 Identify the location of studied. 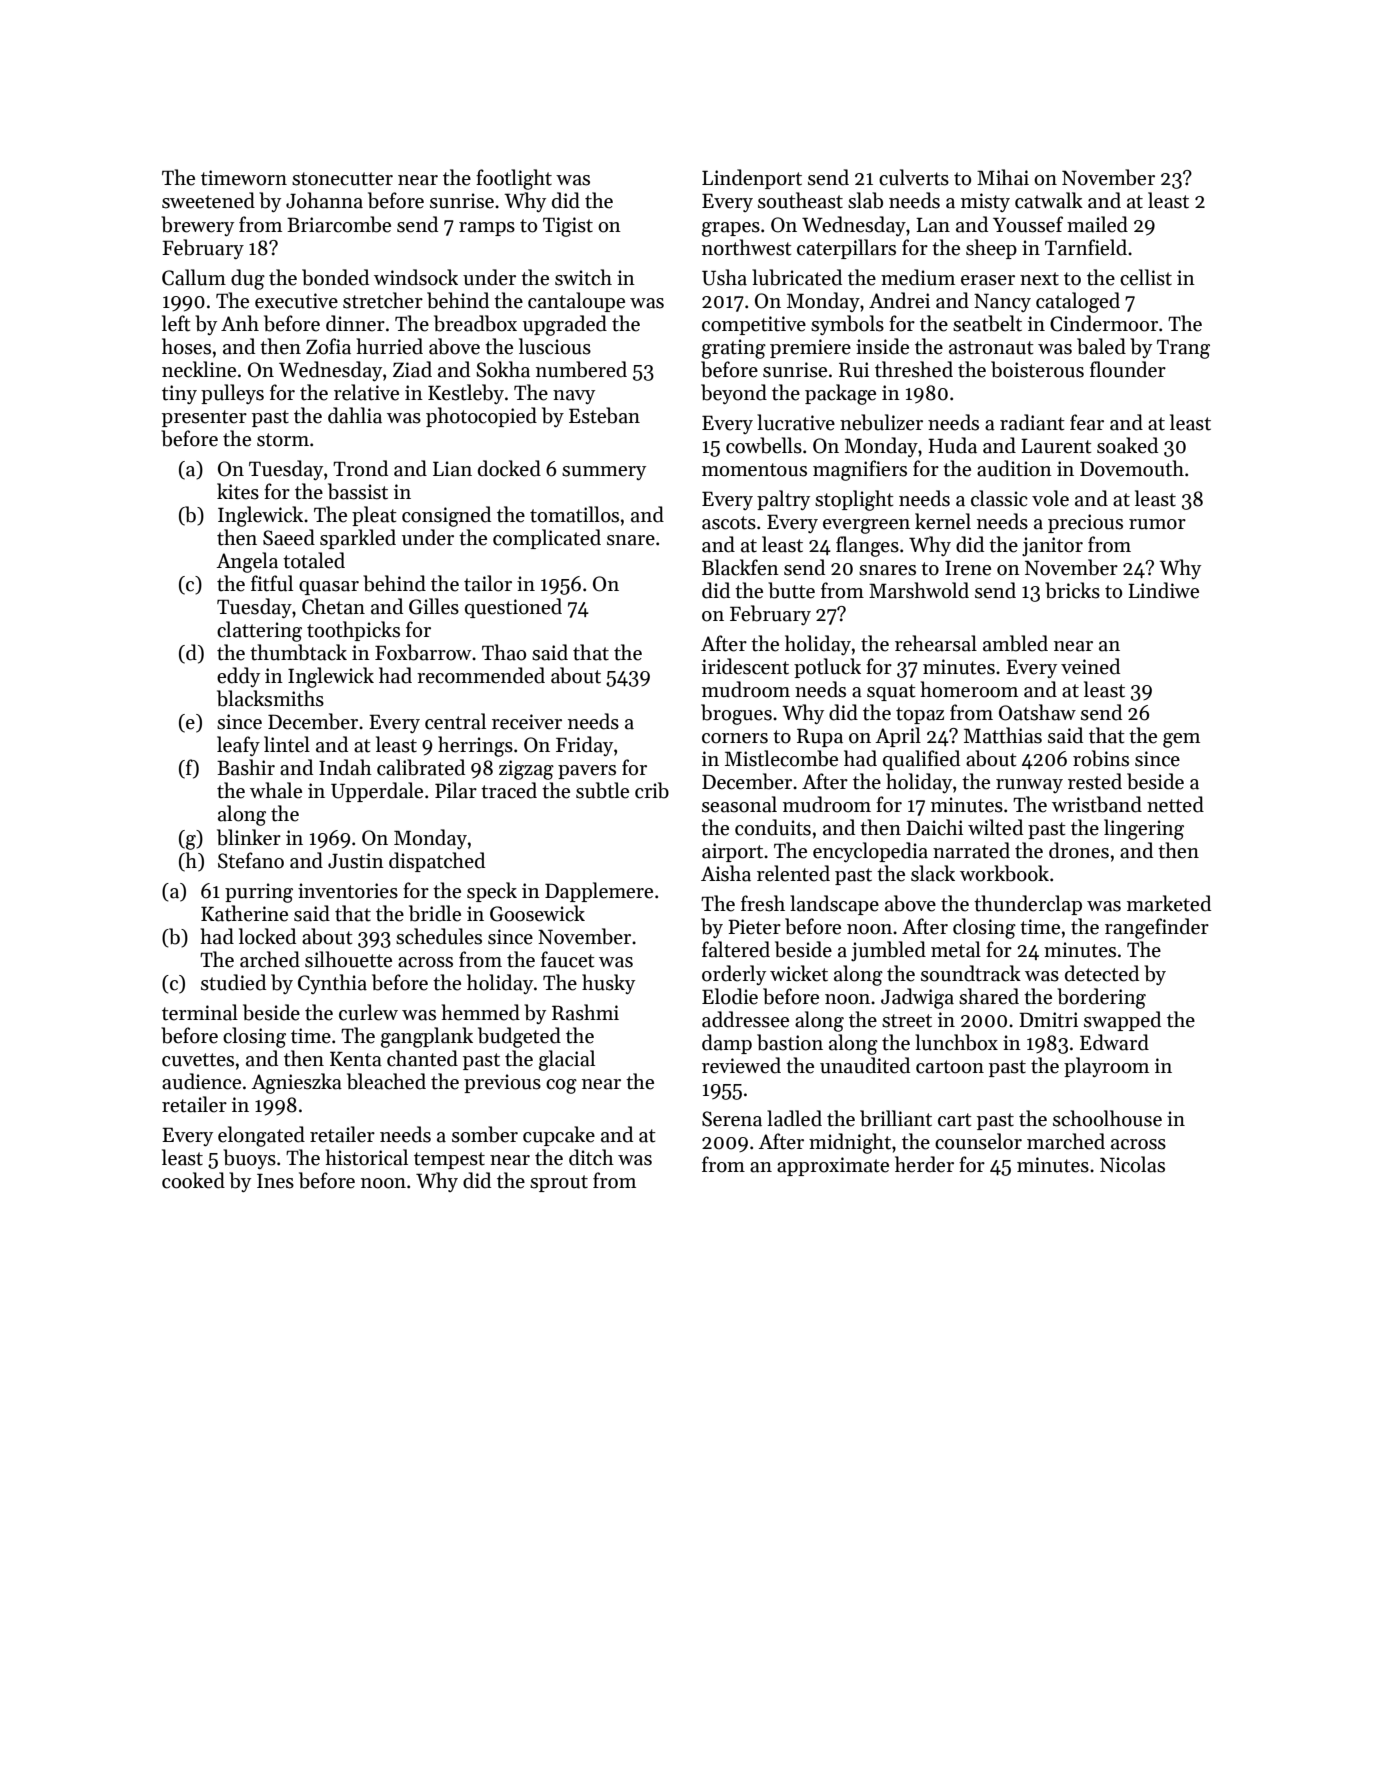
(233, 982).
